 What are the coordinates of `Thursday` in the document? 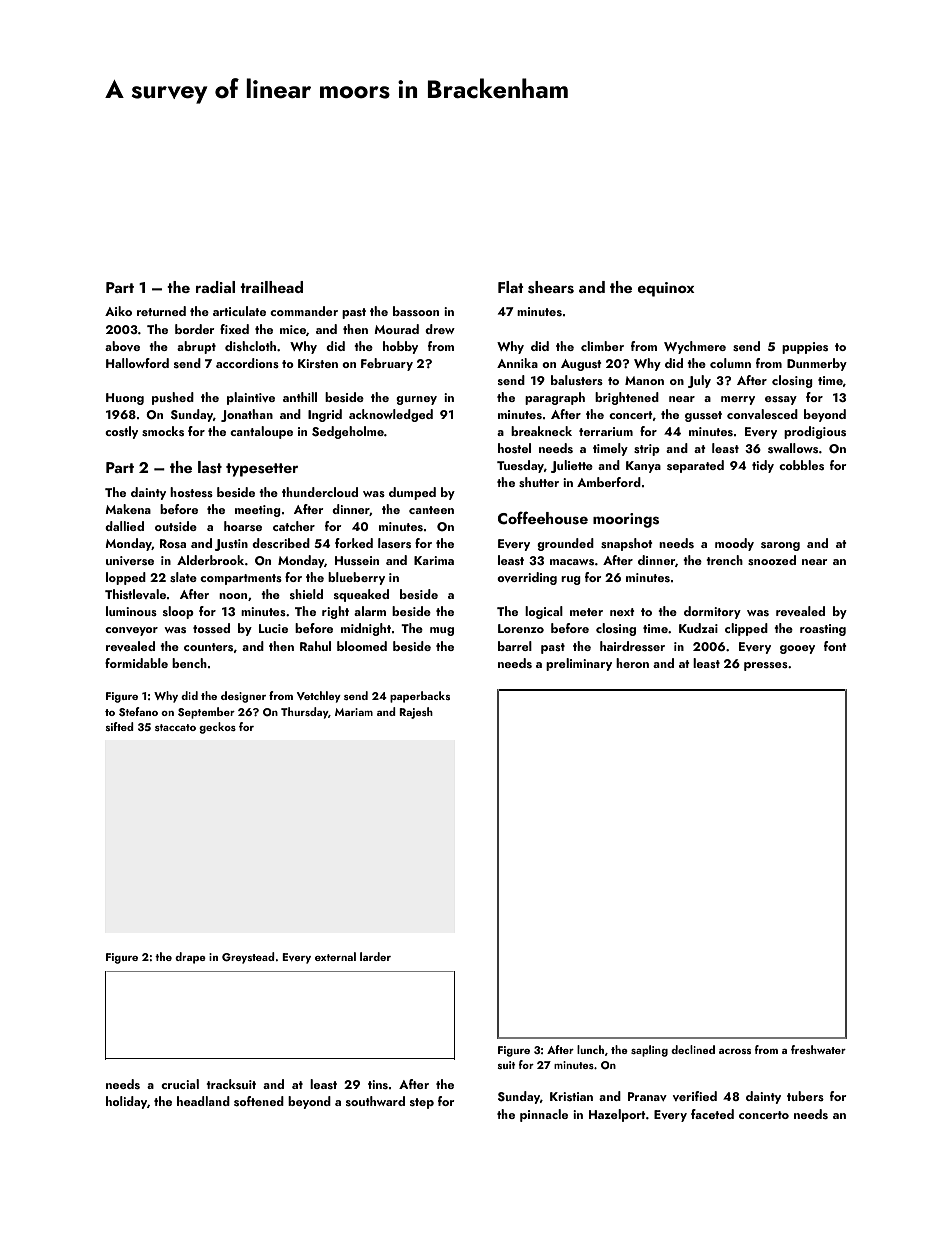 It's located at (305, 713).
